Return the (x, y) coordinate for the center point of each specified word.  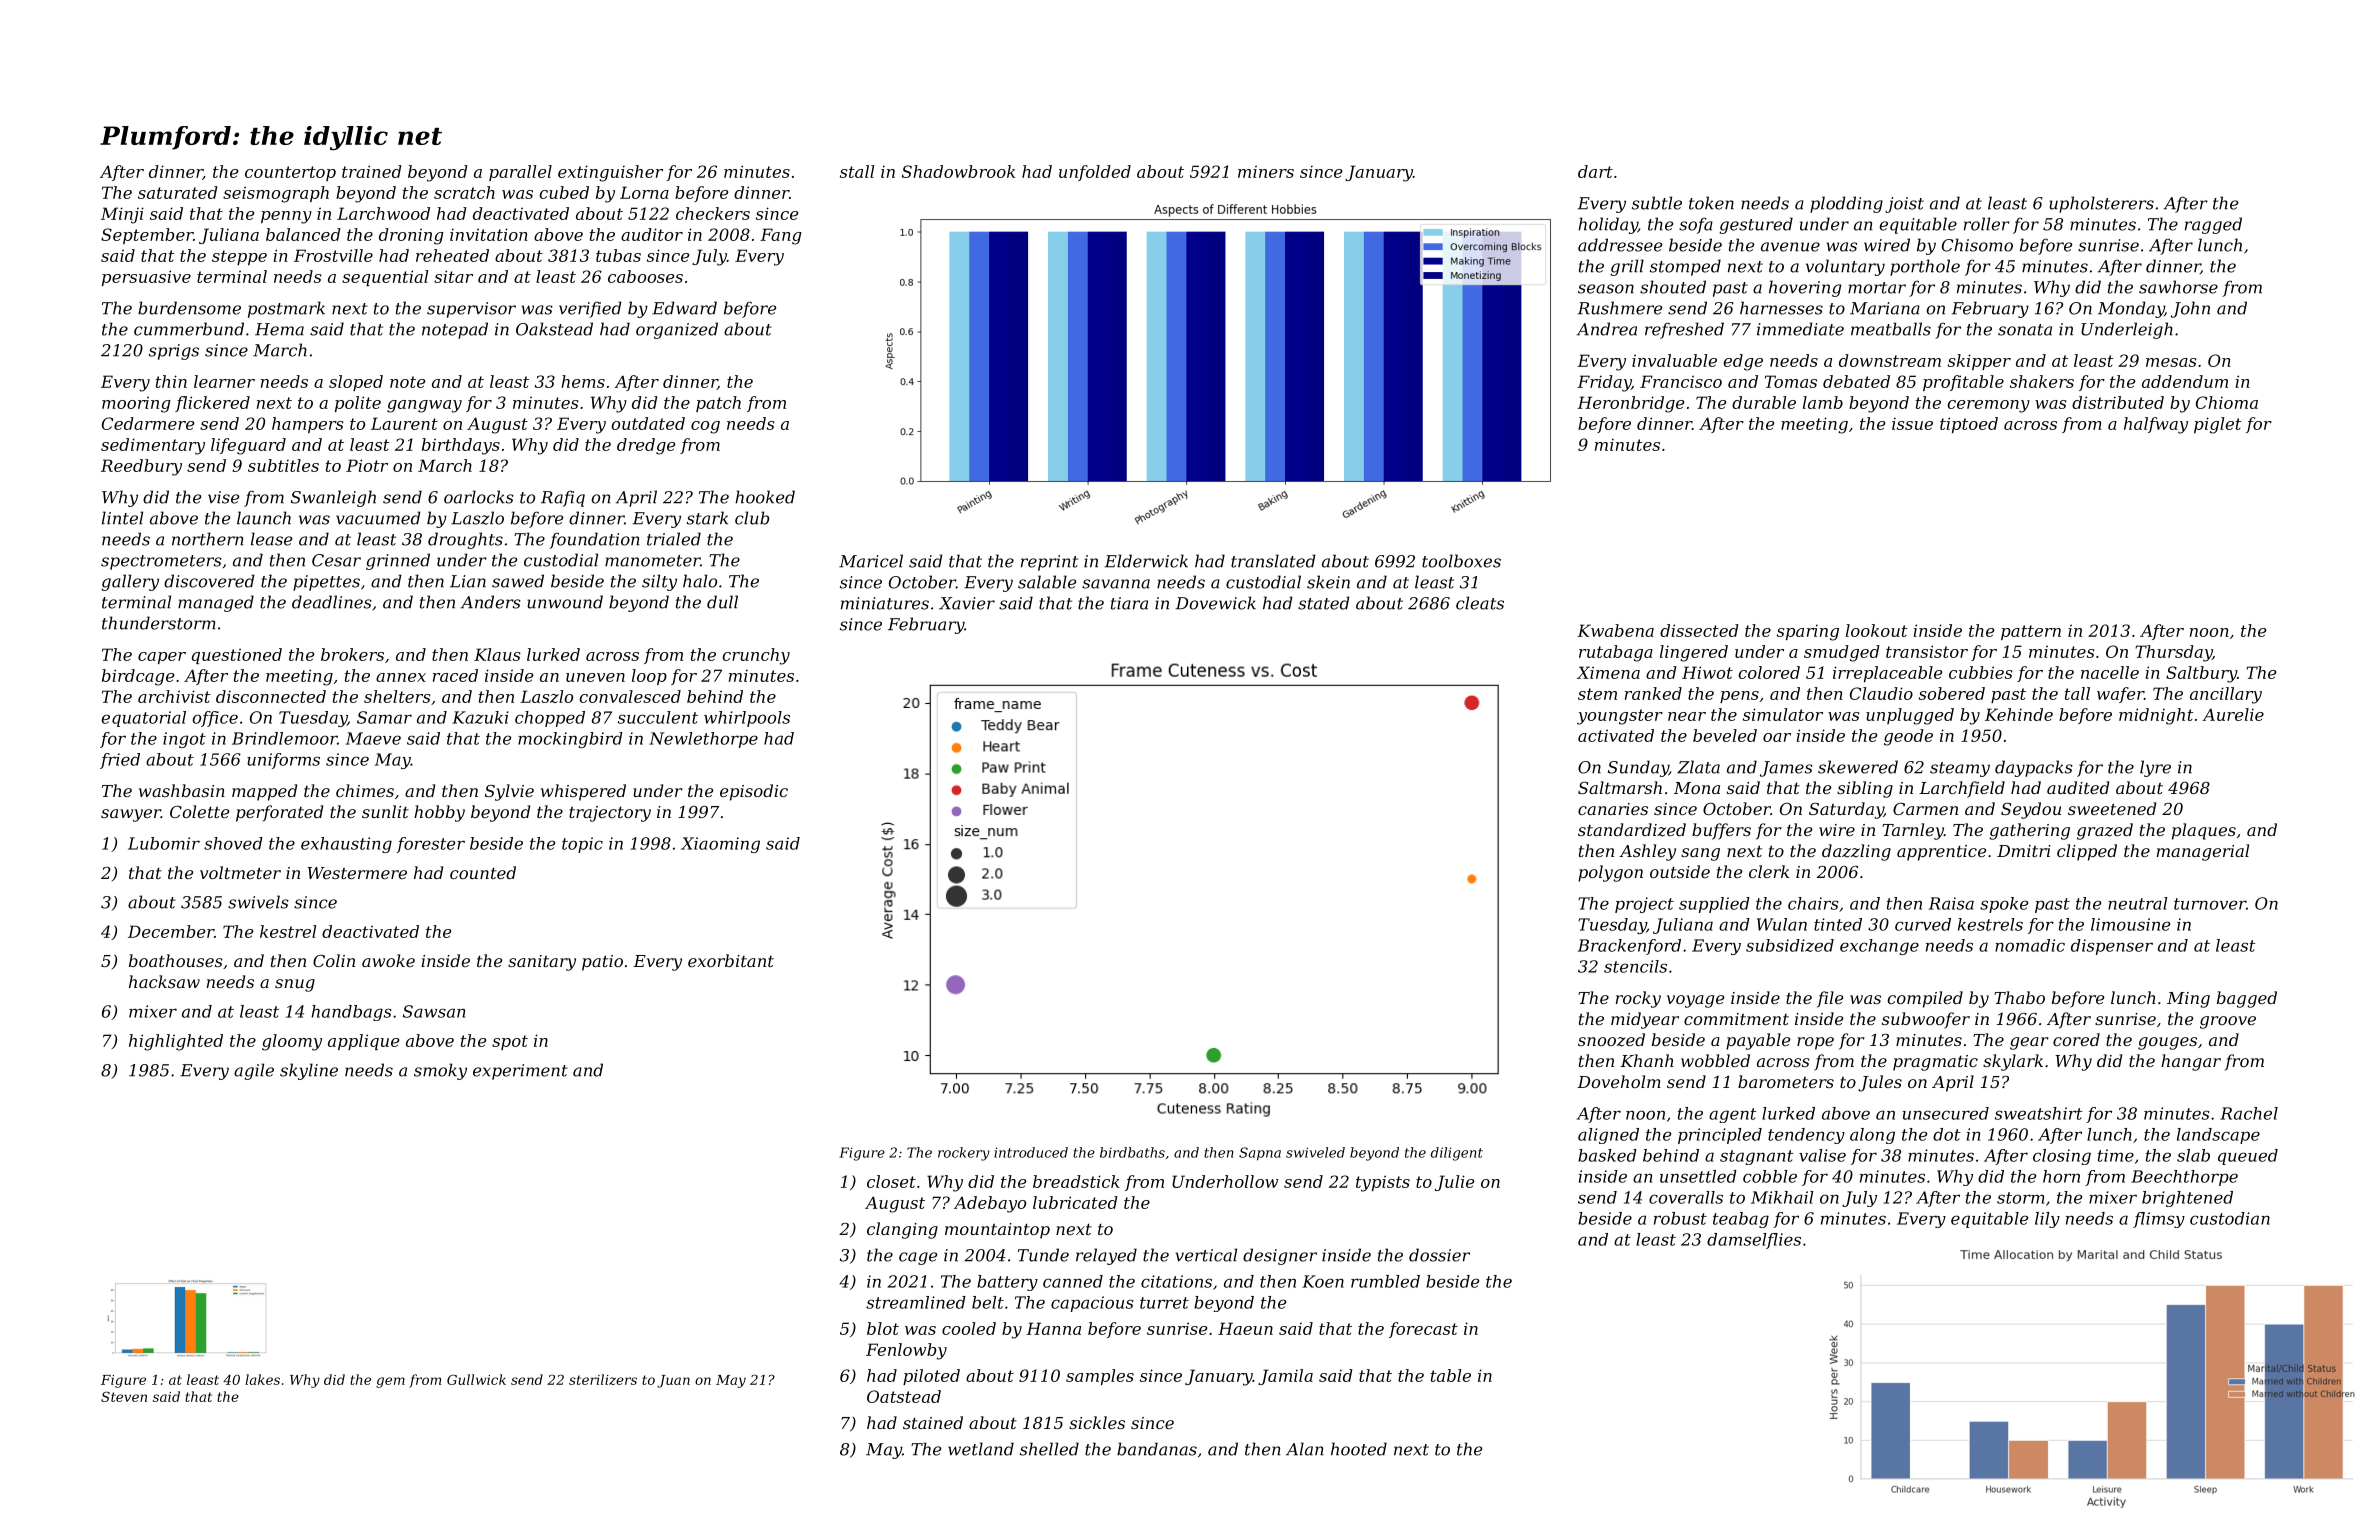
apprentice (1942, 853)
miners (1266, 171)
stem (1597, 694)
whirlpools (747, 719)
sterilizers (603, 1379)
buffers (1721, 831)
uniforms (283, 761)
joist (1904, 205)
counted (483, 872)
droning (411, 236)
